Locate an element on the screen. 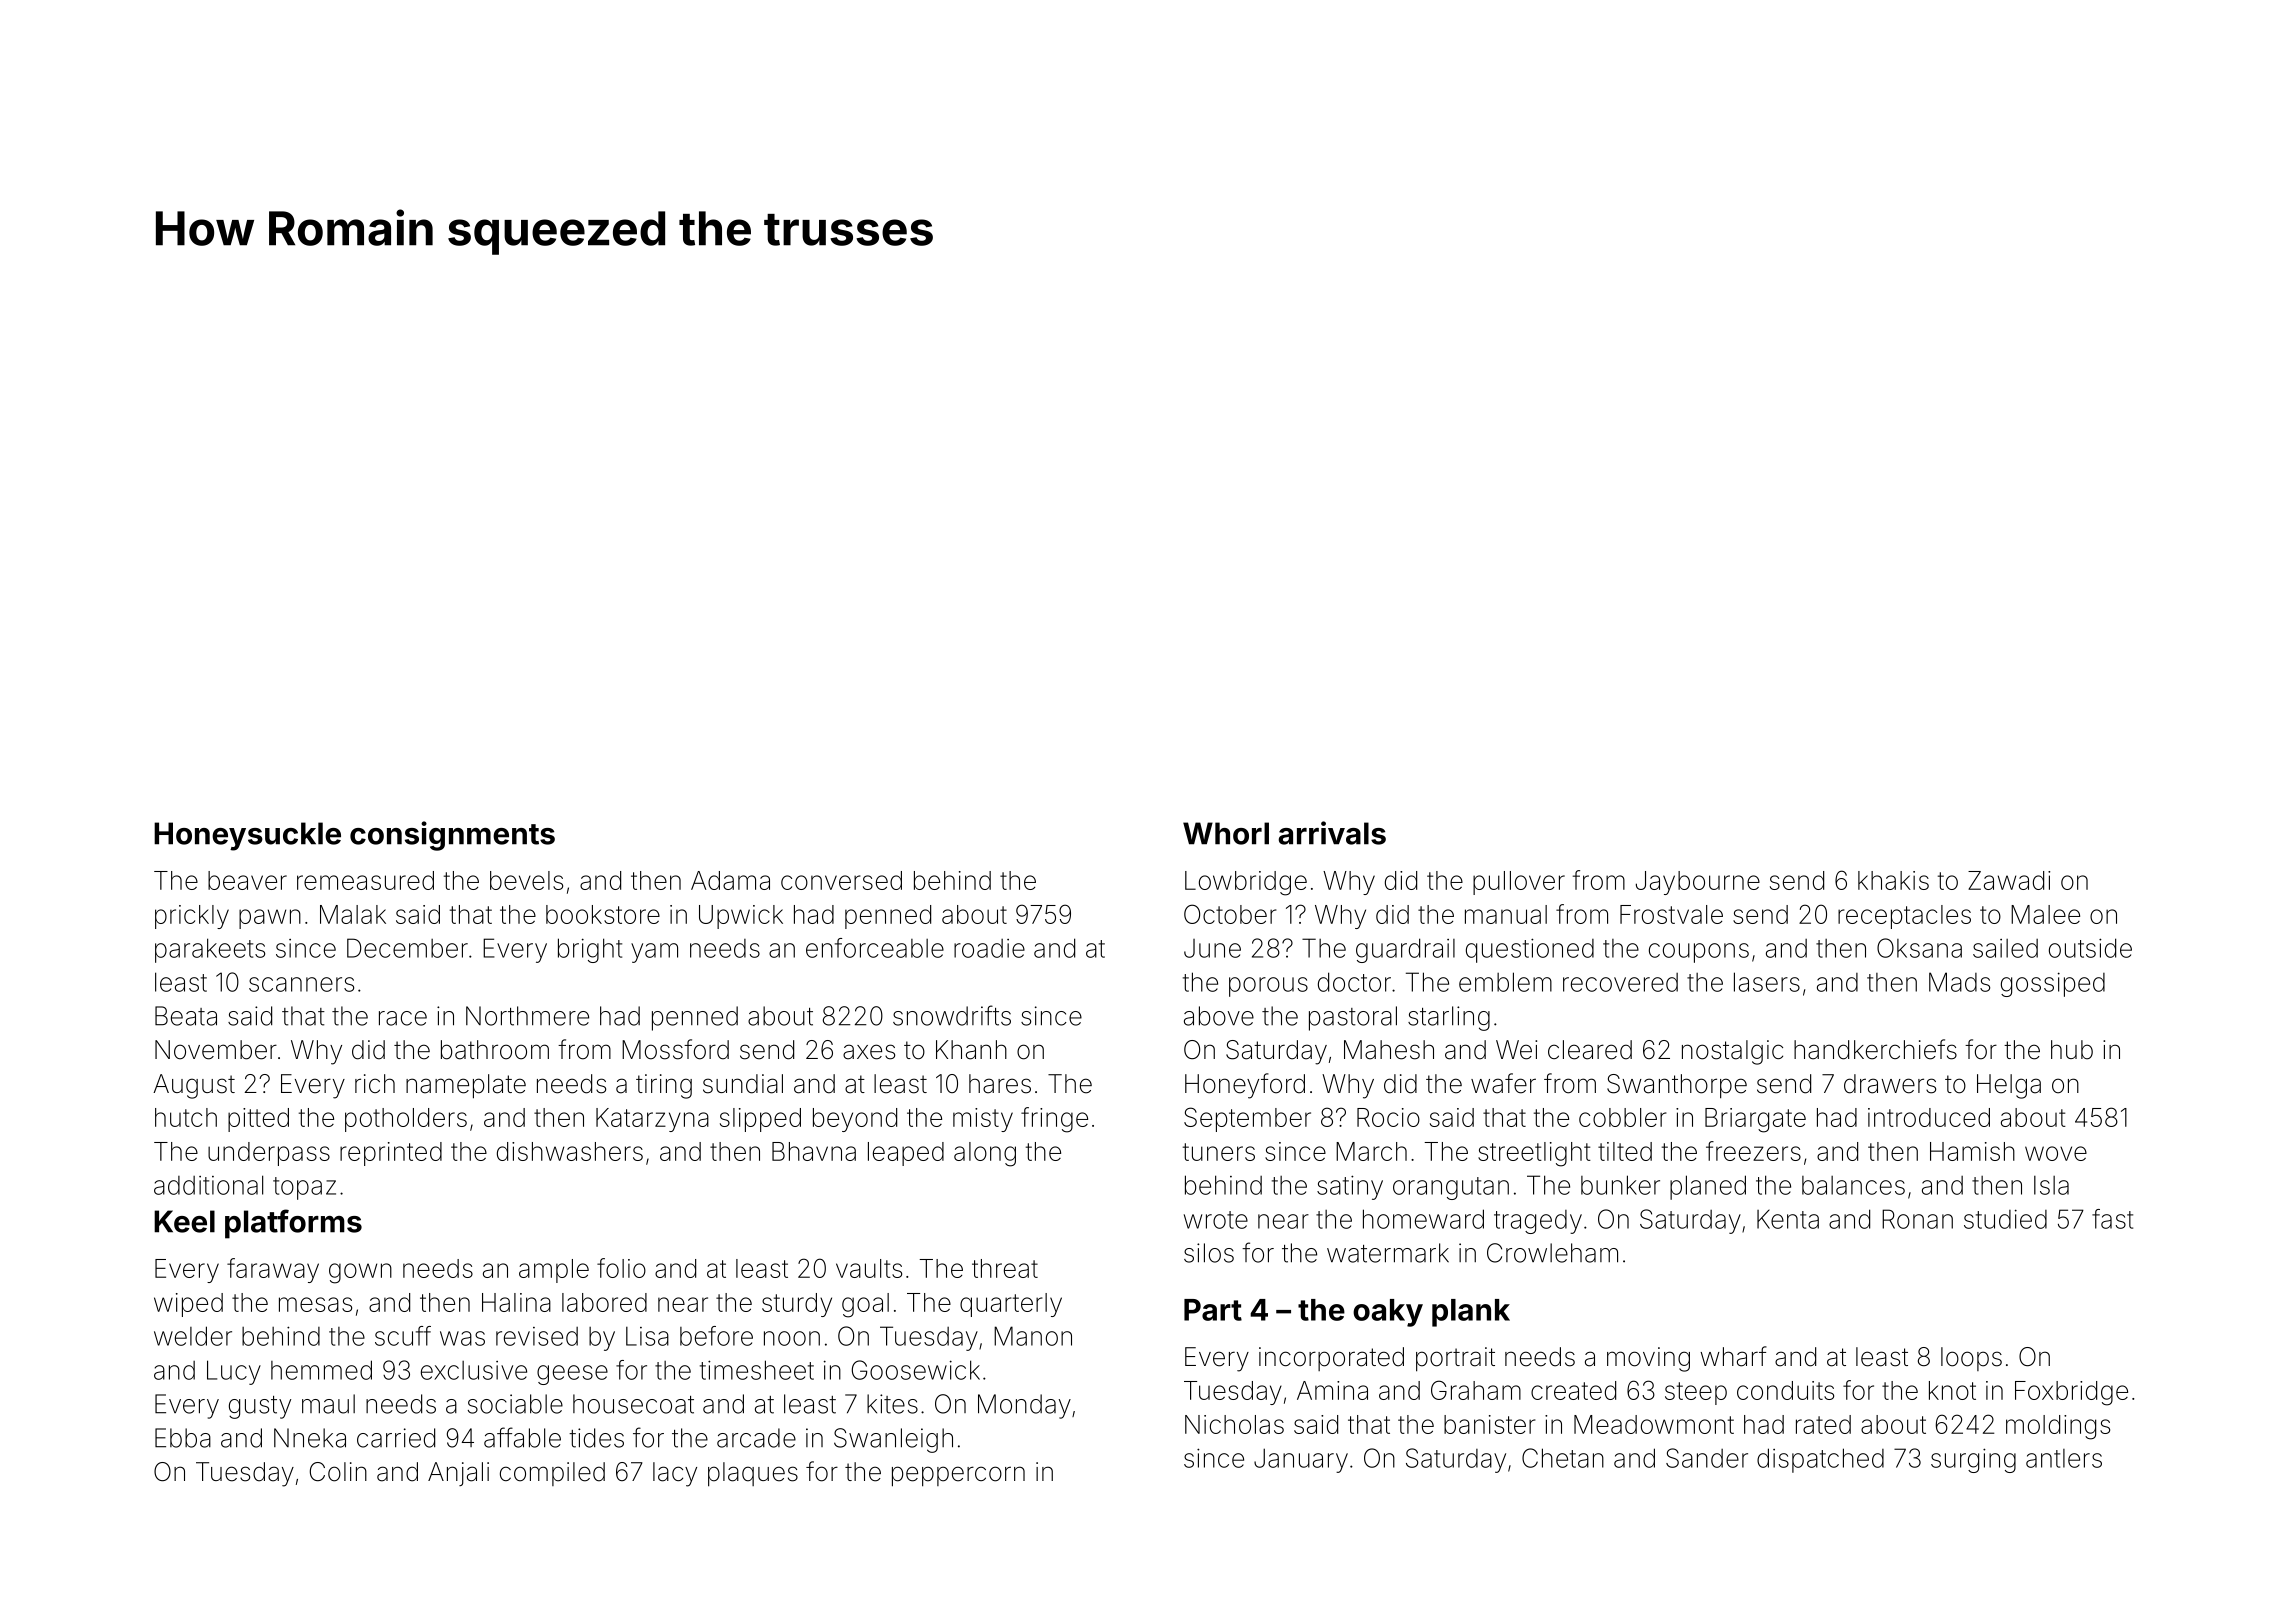 This screenshot has width=2292, height=1620. gown is located at coordinates (360, 1273).
